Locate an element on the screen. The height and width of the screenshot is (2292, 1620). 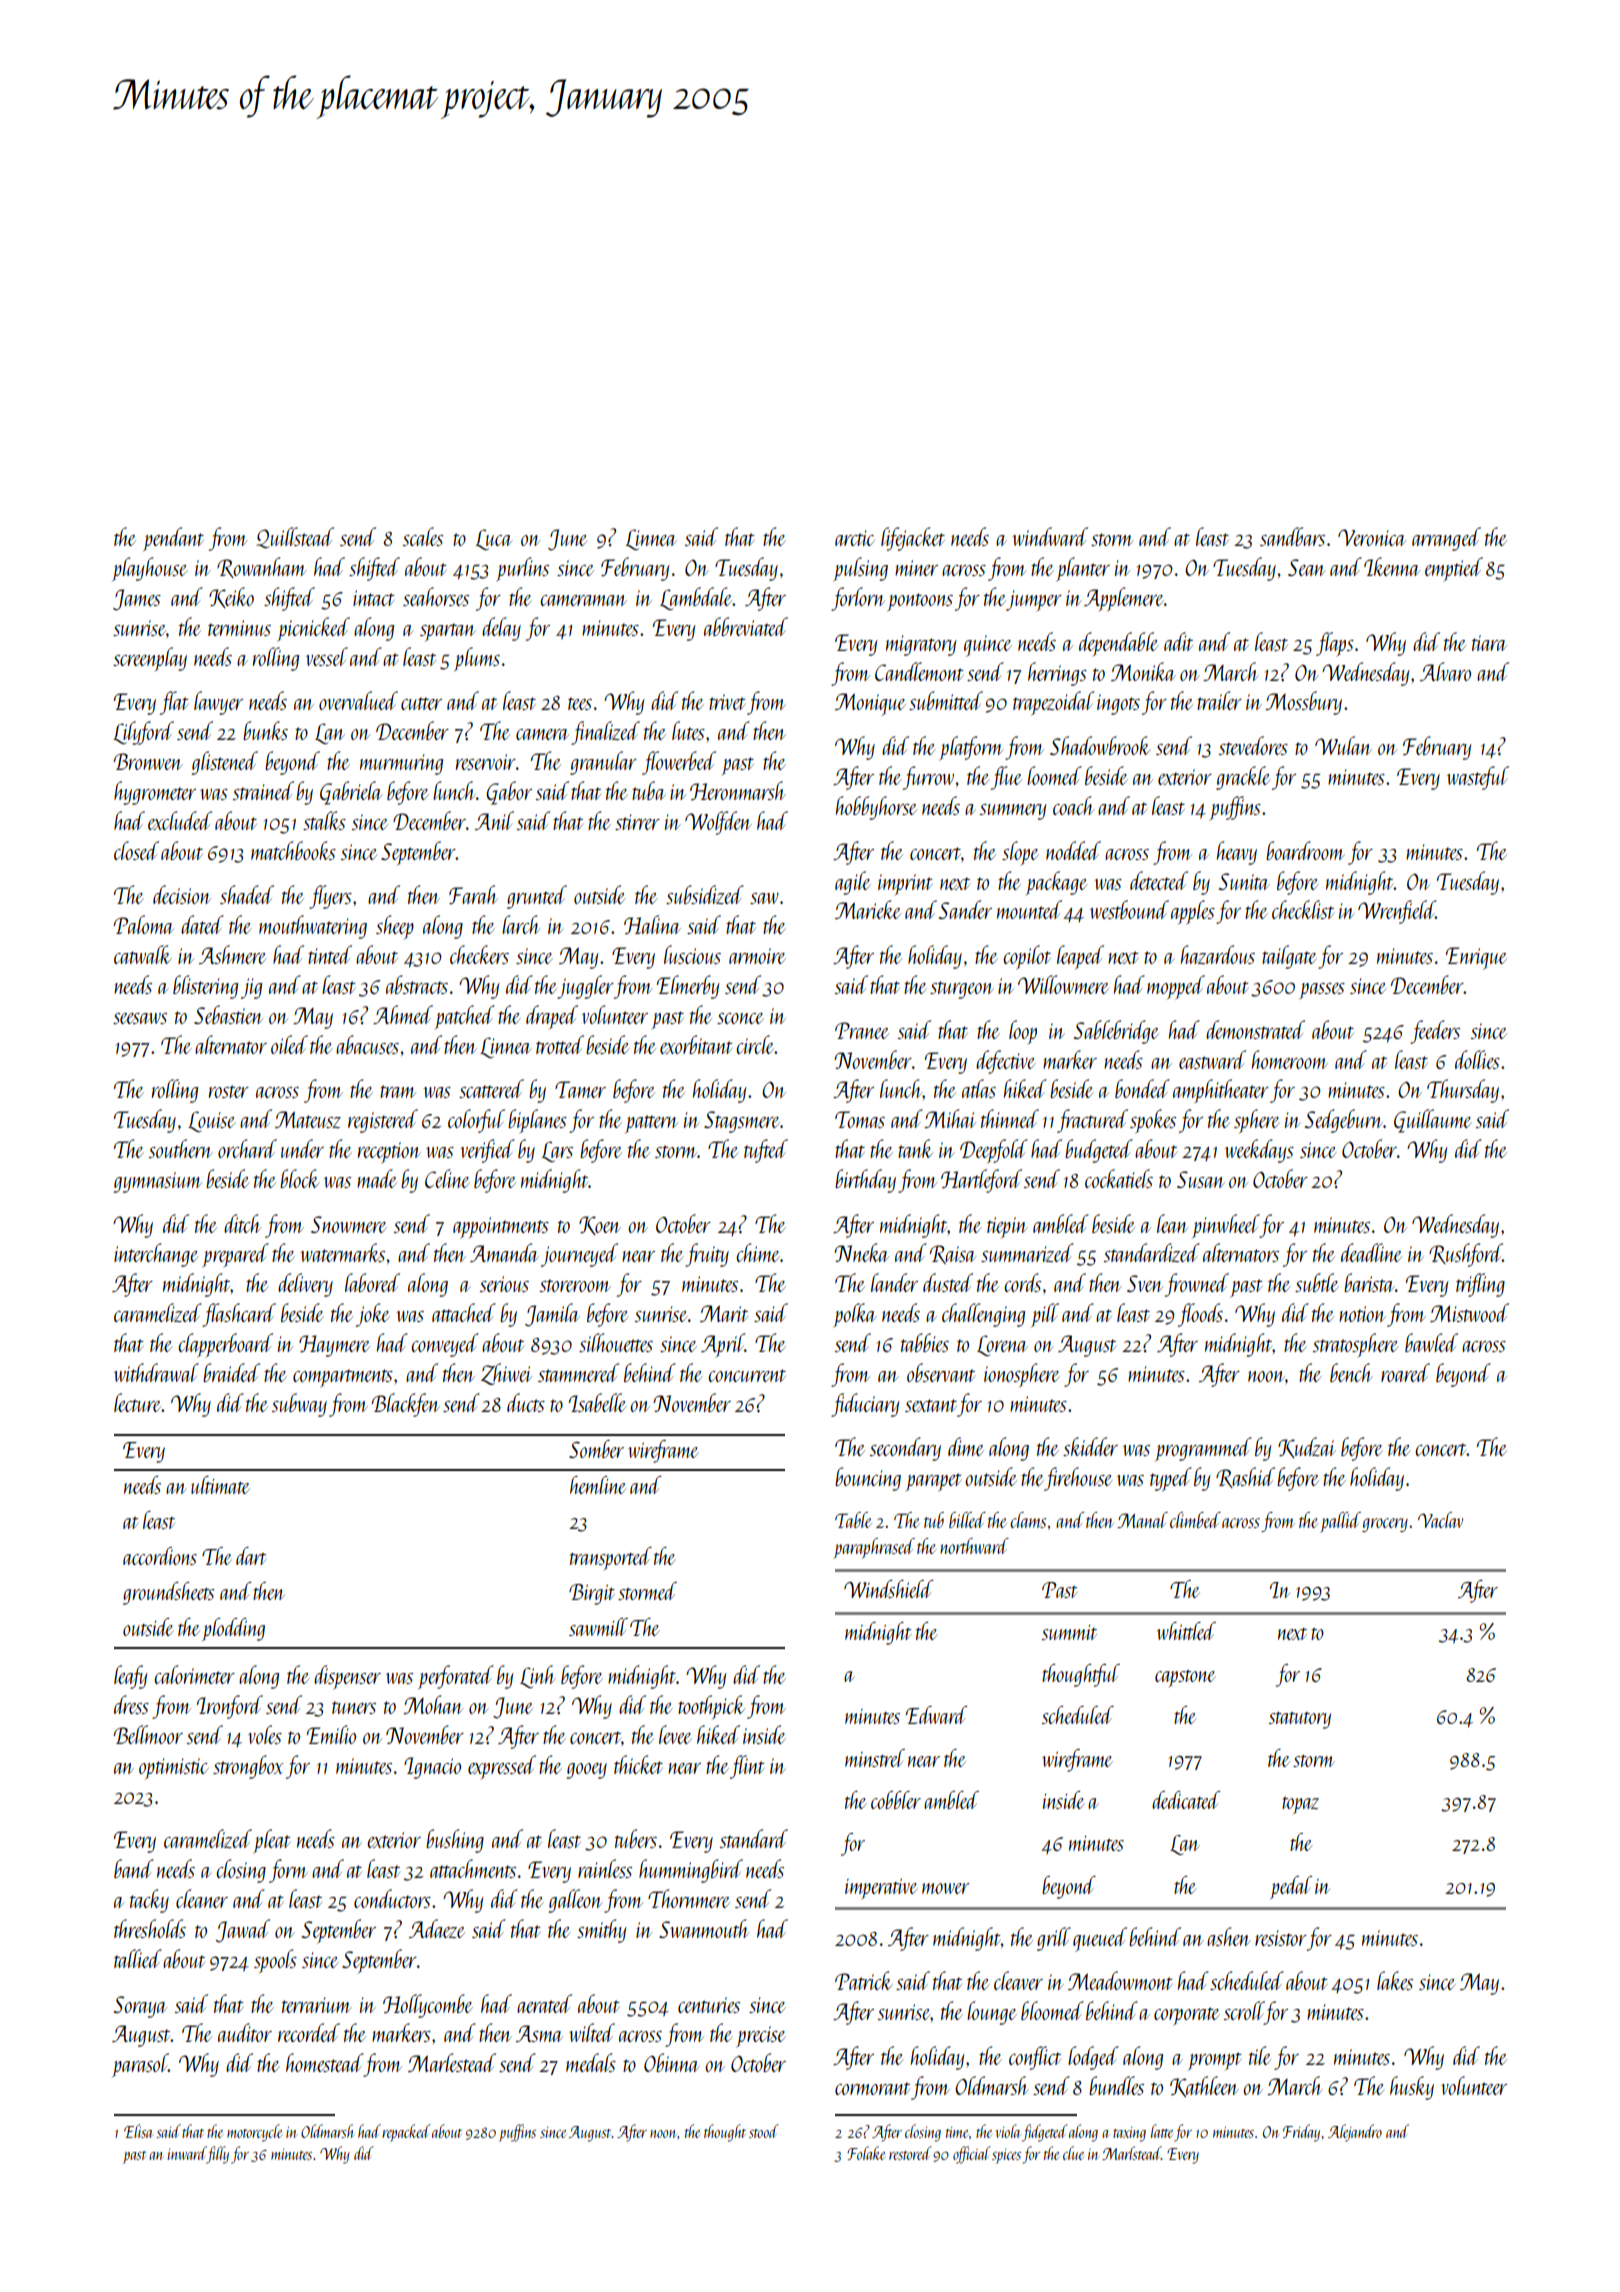
cutter is located at coordinates (421, 703).
